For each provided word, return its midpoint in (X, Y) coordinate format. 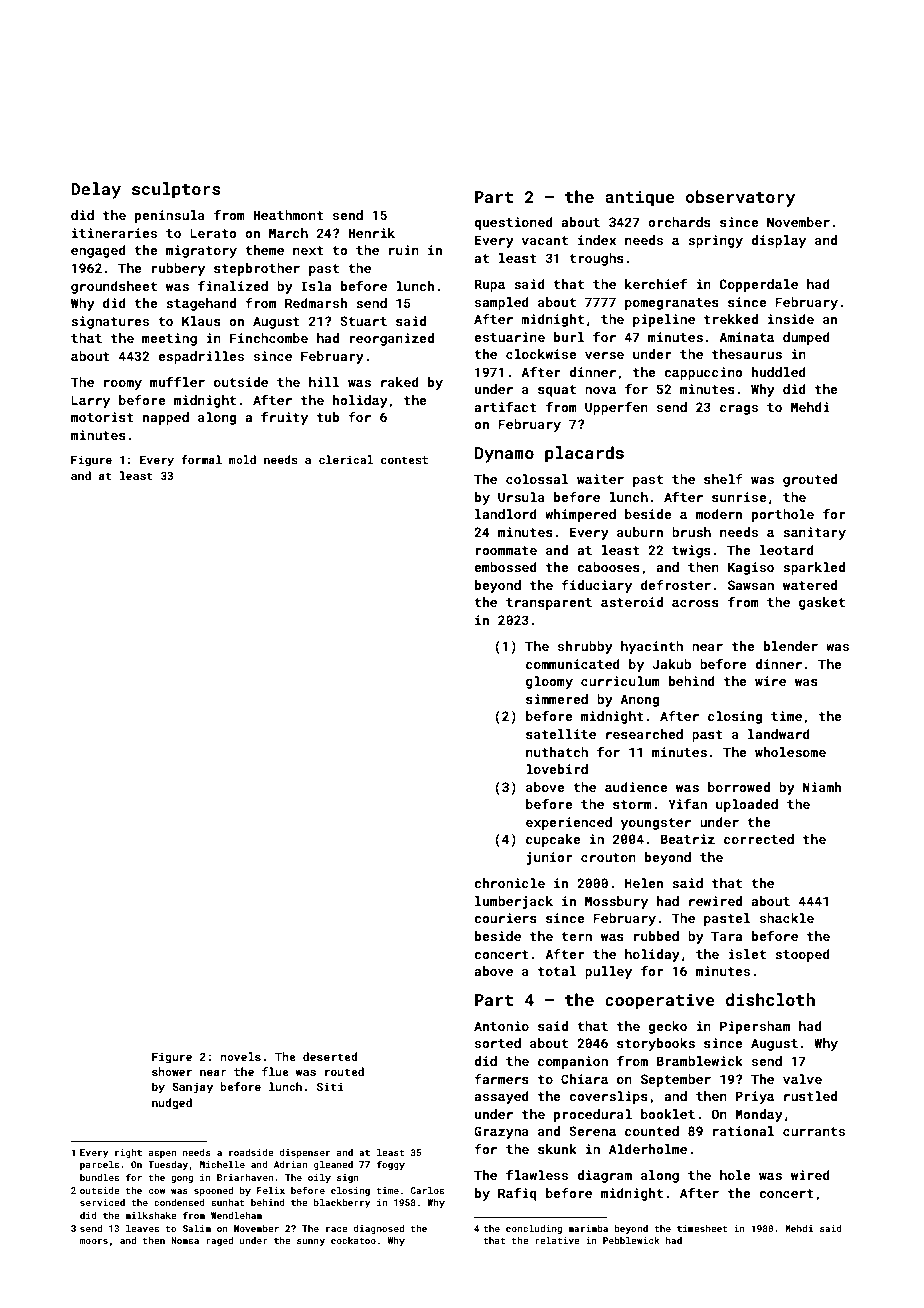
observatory (740, 198)
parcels (99, 1165)
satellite (561, 734)
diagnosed (379, 1229)
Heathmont (288, 215)
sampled (502, 303)
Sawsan (751, 585)
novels (240, 1056)
